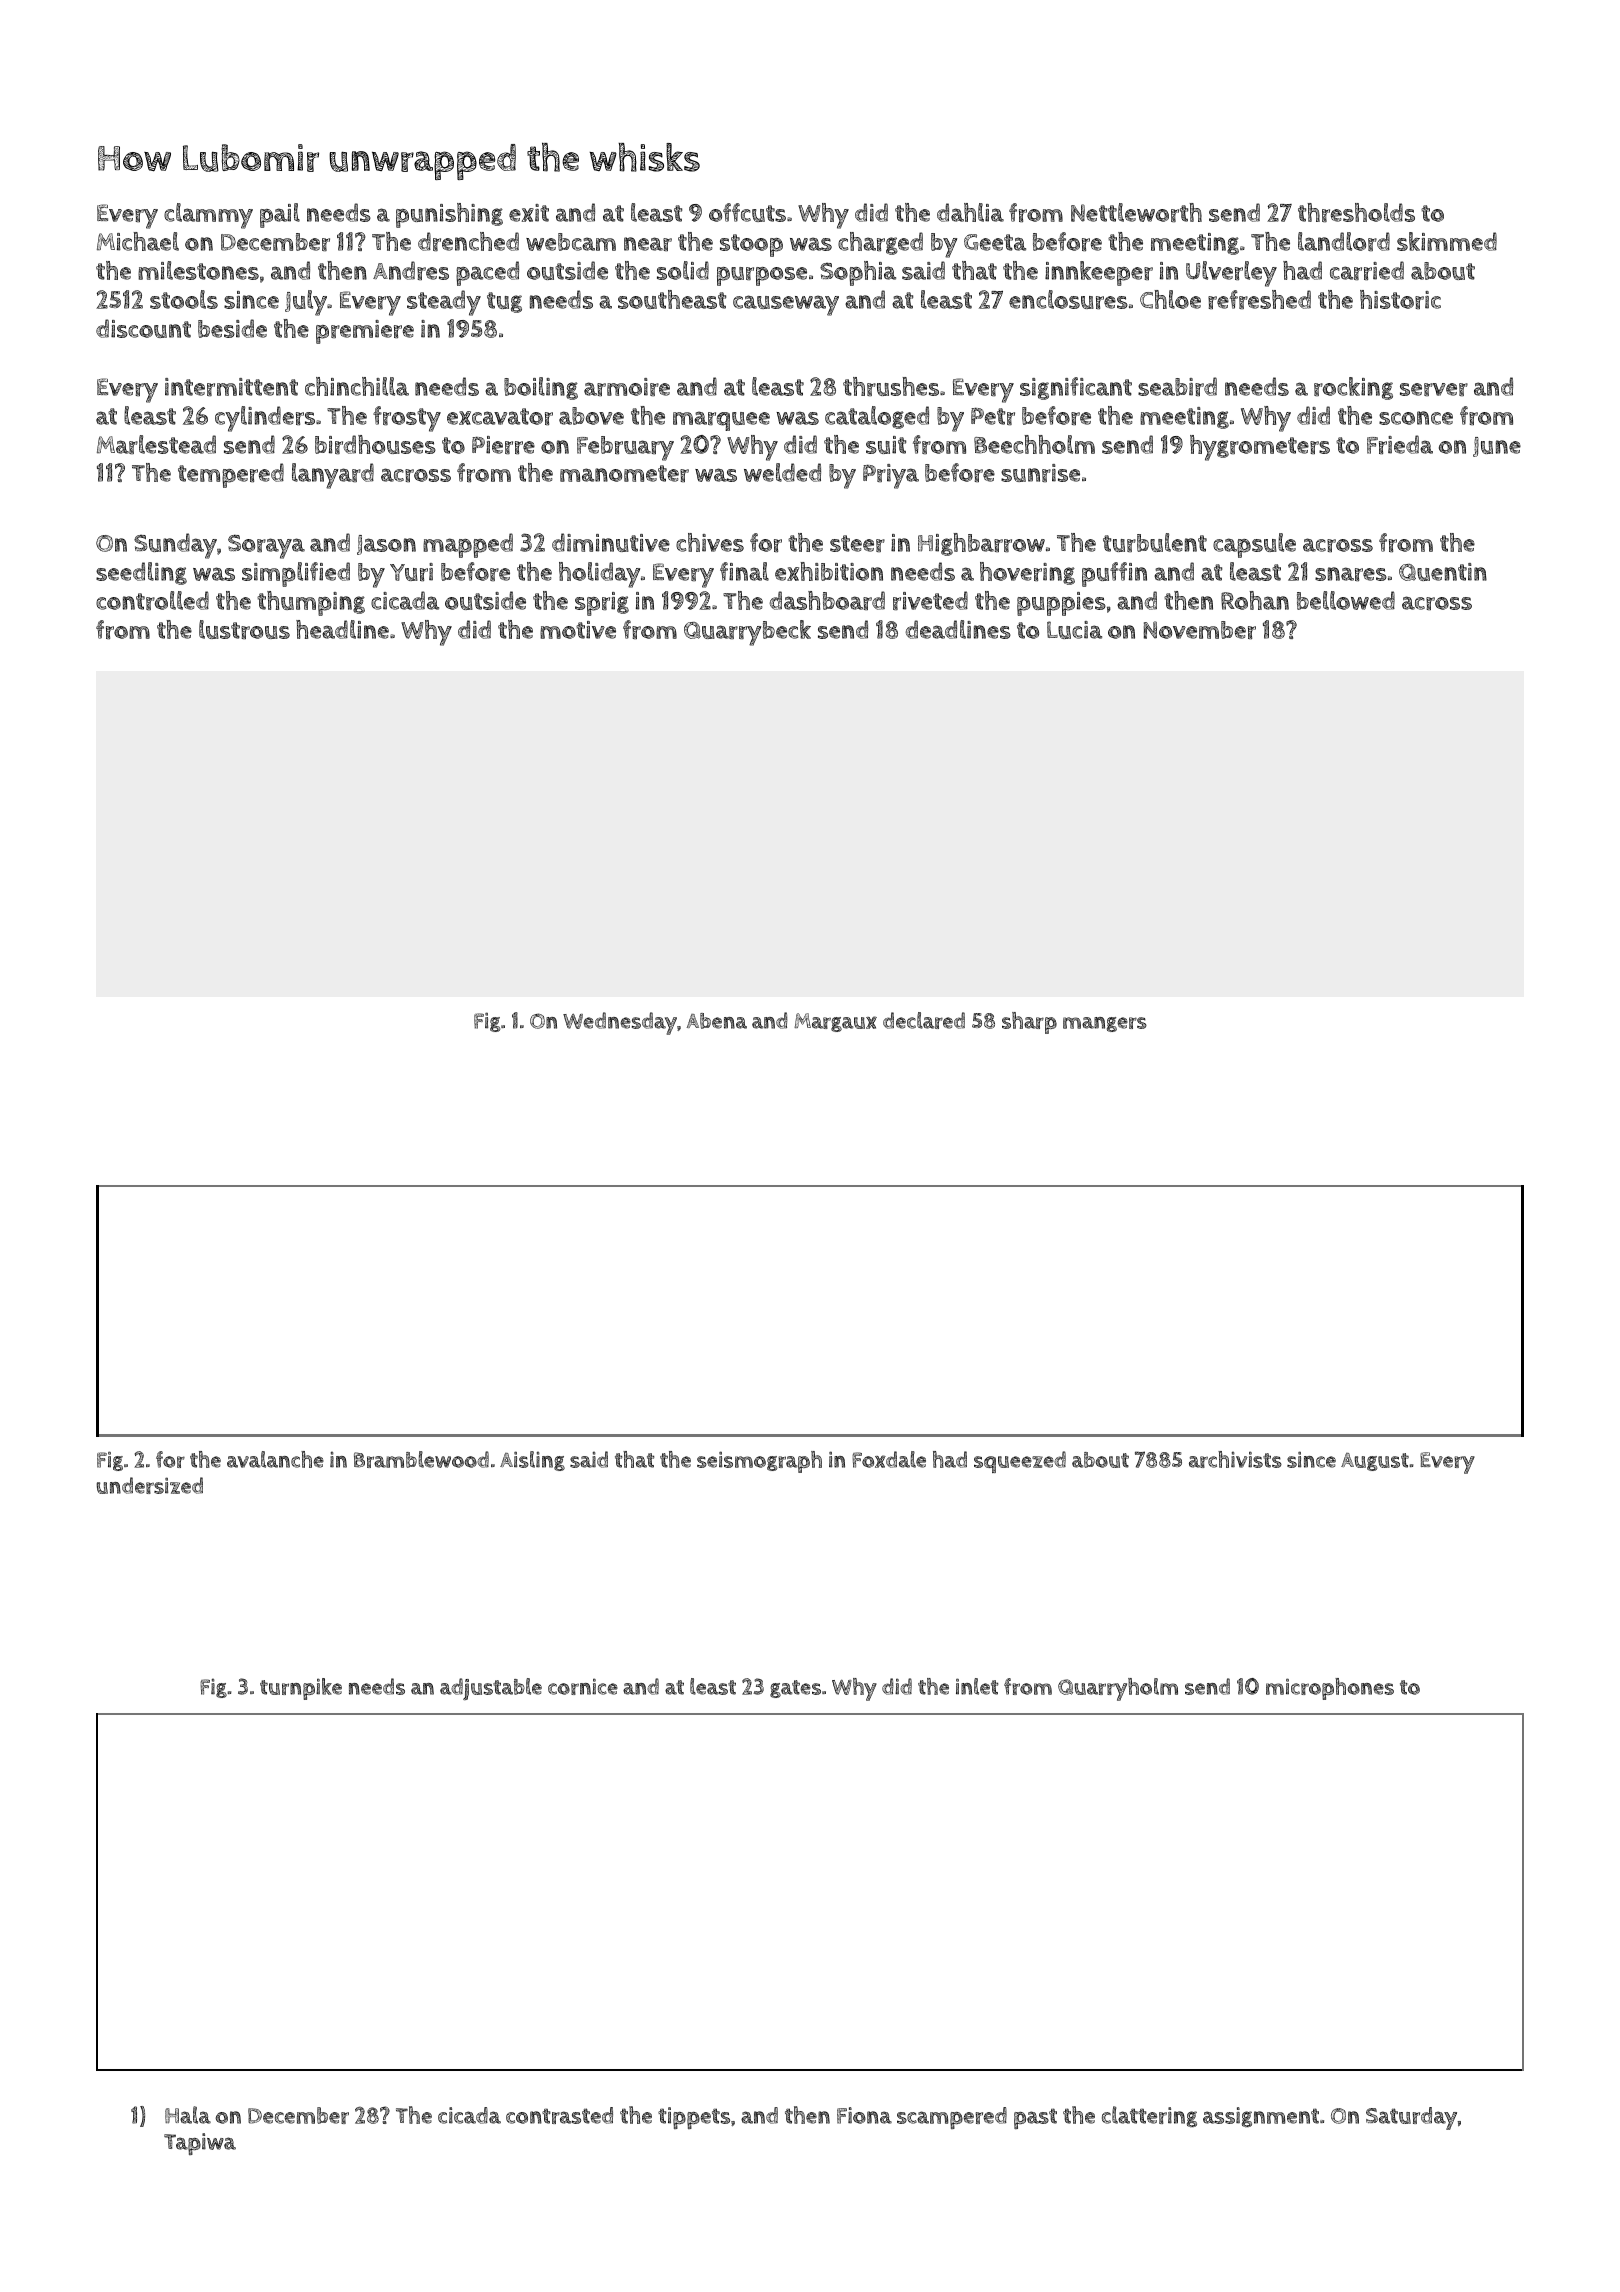 The height and width of the page is (2292, 1620). What do you see at coordinates (1351, 574) in the page?
I see `snares` at bounding box center [1351, 574].
